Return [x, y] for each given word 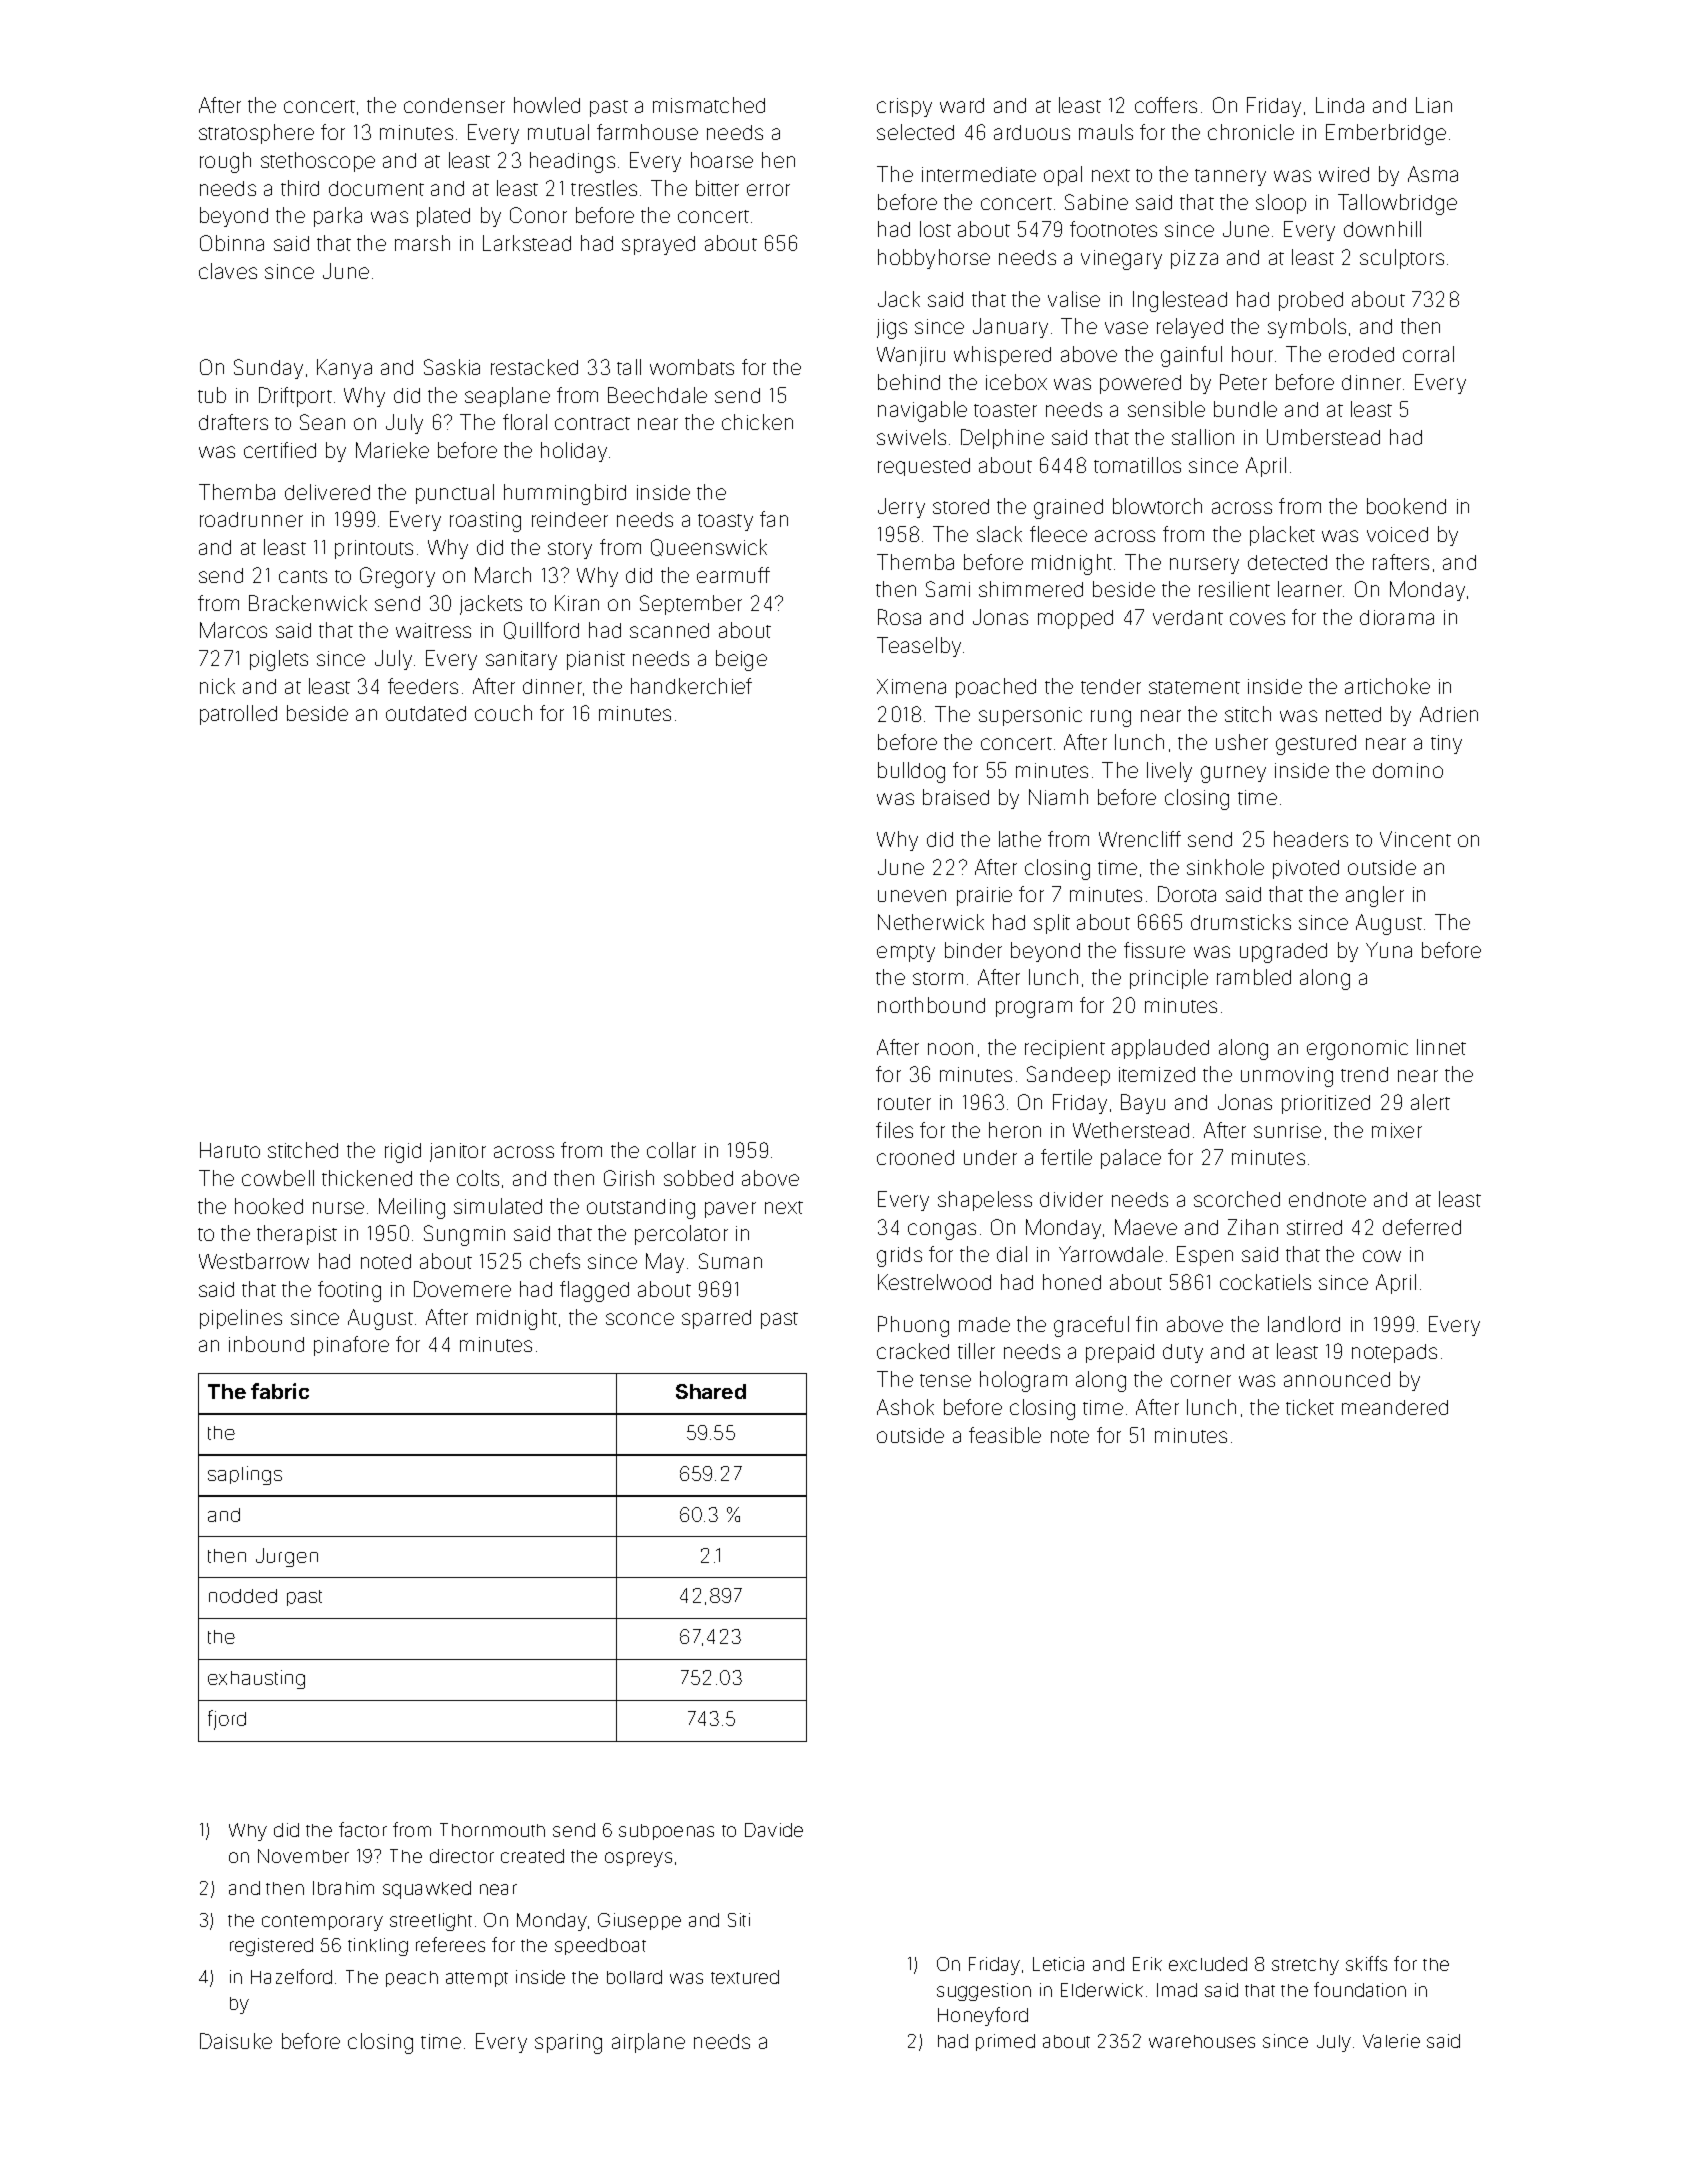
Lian [1434, 105]
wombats [692, 367]
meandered [1395, 1407]
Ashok [905, 1407]
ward [962, 105]
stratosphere [256, 134]
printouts [374, 549]
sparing [568, 2044]
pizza [1194, 259]
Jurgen [287, 1557]
